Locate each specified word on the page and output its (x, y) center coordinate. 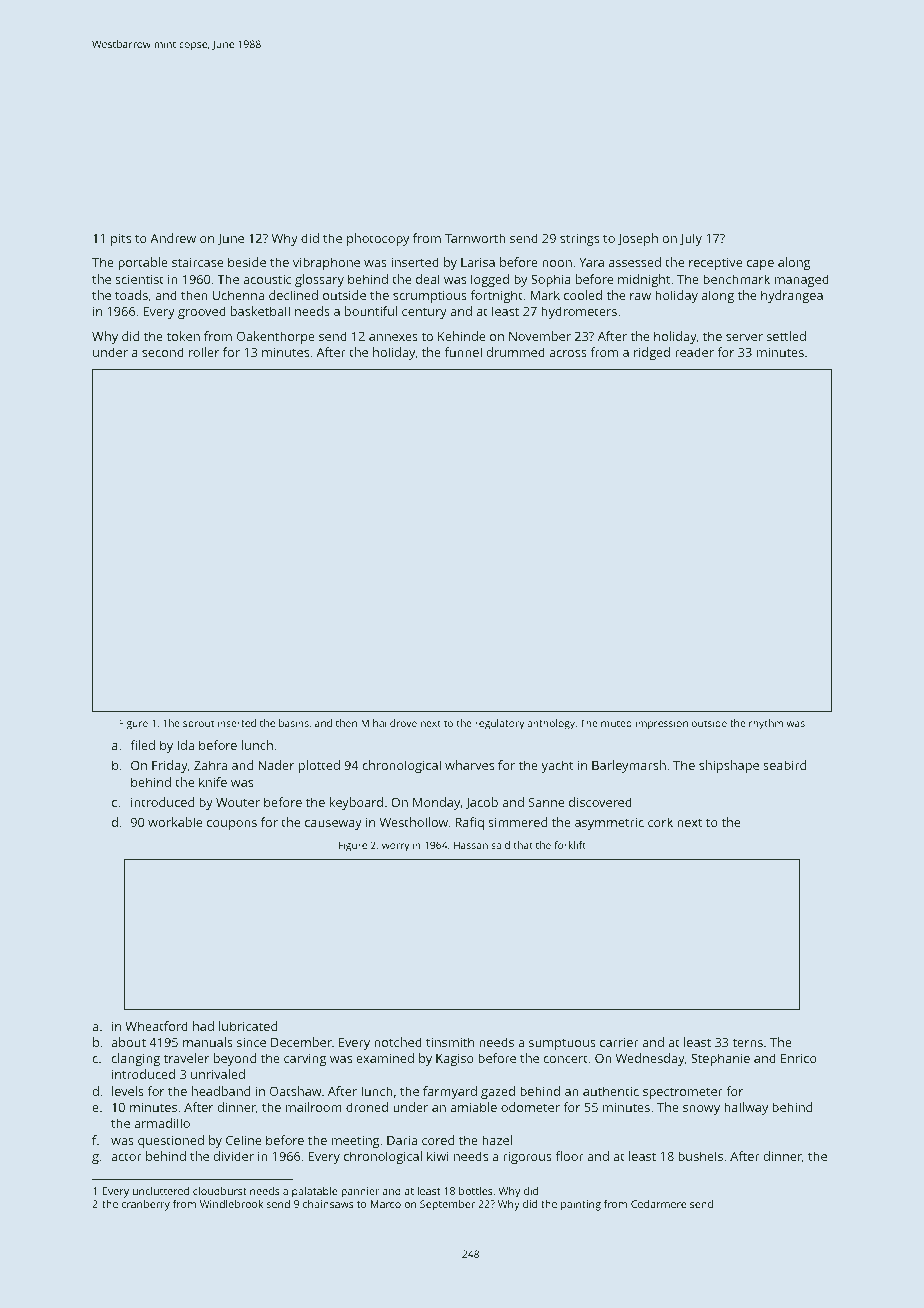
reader (694, 352)
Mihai (373, 723)
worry (395, 847)
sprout (198, 724)
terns (748, 1042)
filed (142, 745)
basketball (260, 311)
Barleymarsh (629, 766)
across (568, 353)
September (447, 1205)
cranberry (146, 1205)
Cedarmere (658, 1204)
